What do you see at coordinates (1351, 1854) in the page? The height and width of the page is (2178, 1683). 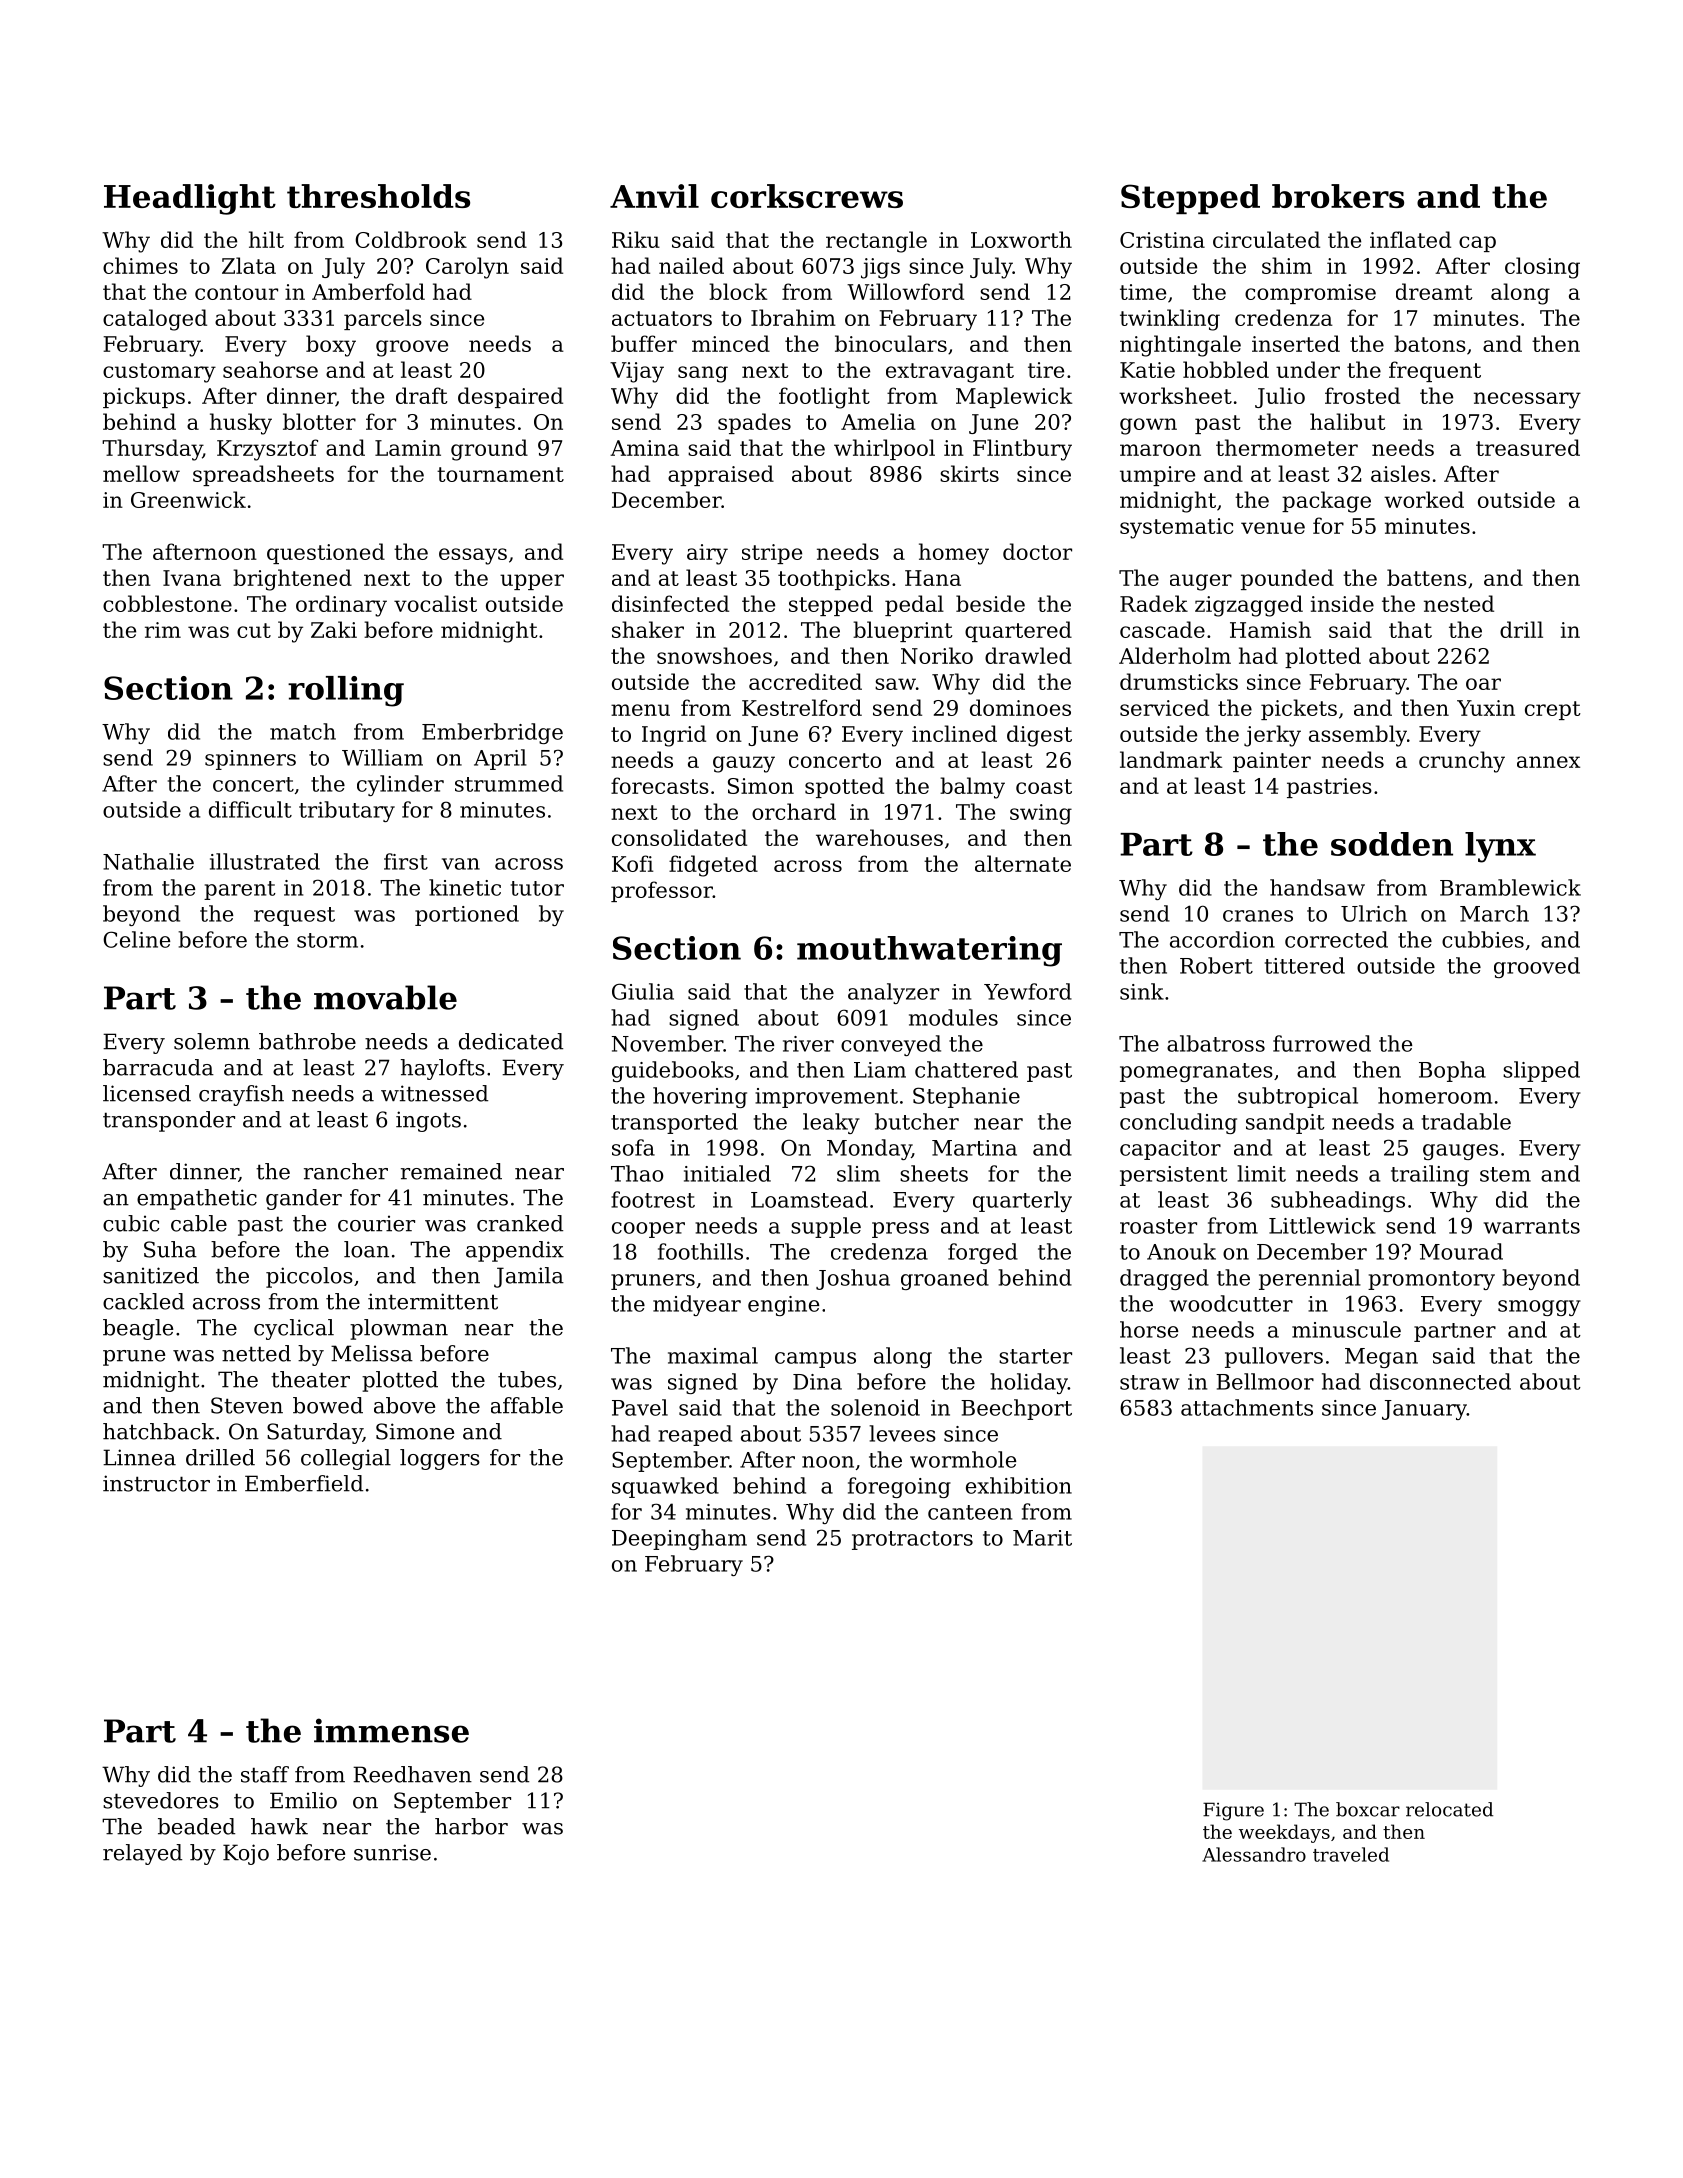 I see `traveled` at bounding box center [1351, 1854].
